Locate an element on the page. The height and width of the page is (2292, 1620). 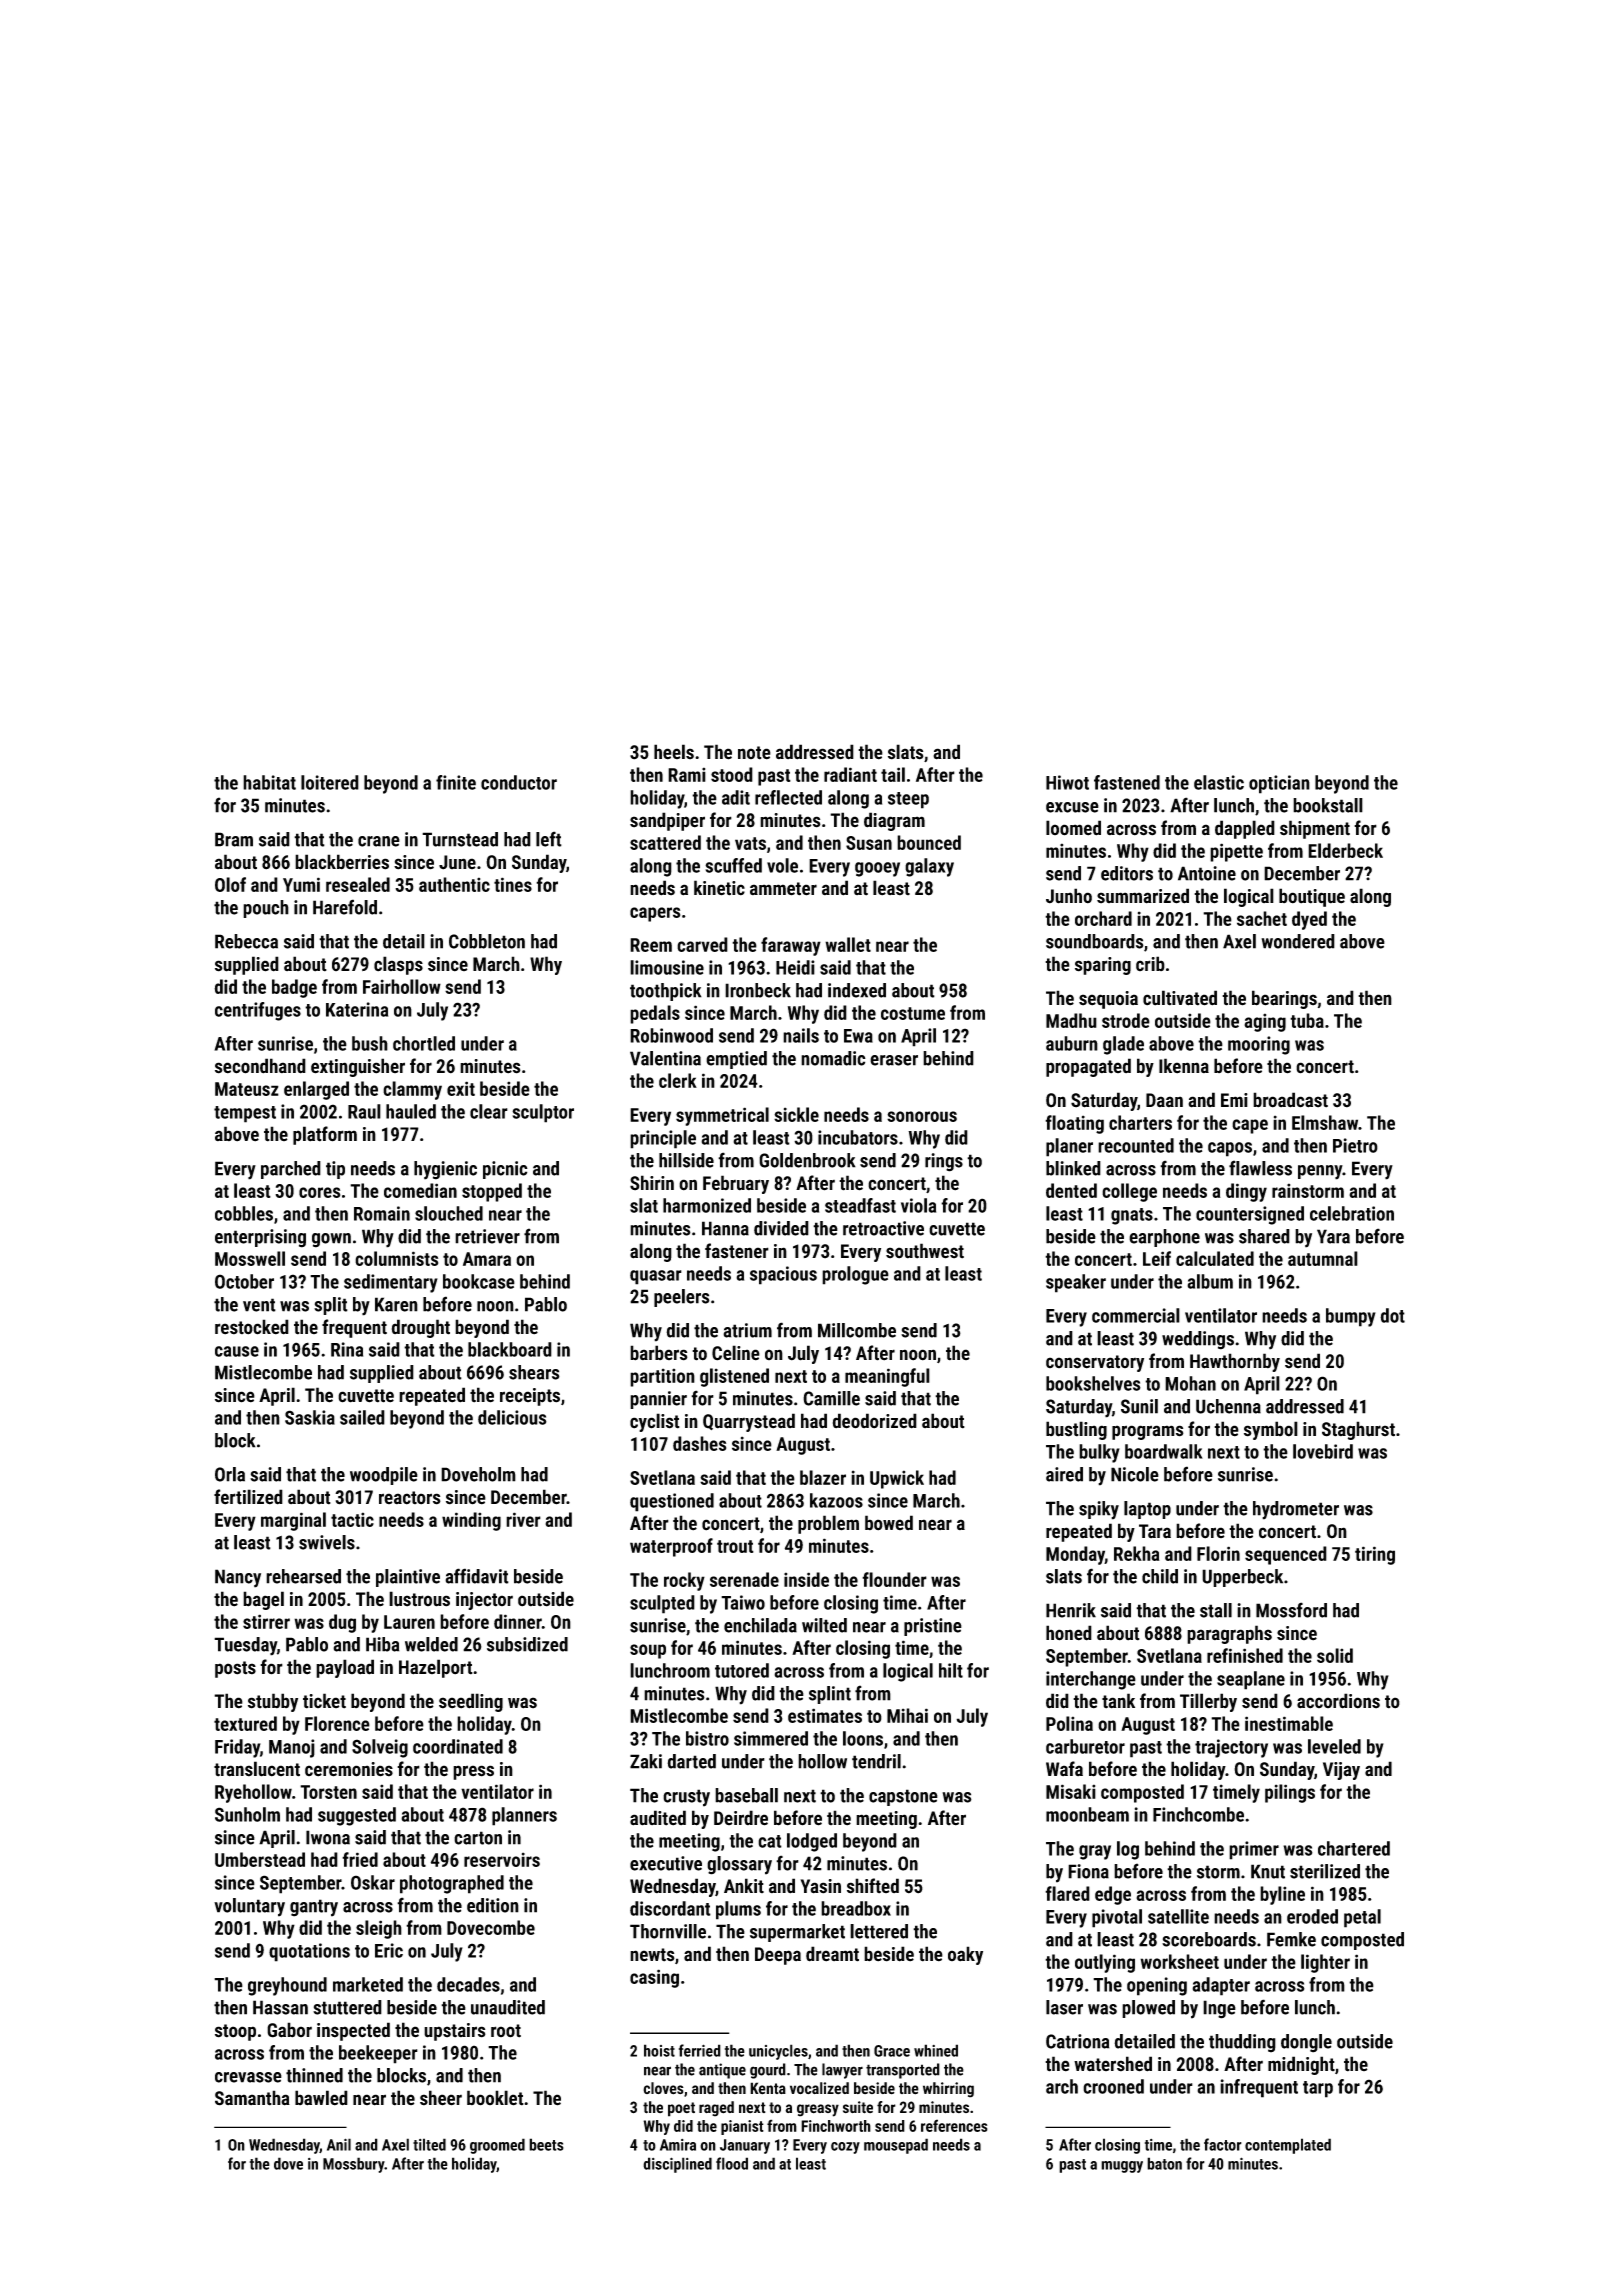
principle is located at coordinates (663, 1139).
